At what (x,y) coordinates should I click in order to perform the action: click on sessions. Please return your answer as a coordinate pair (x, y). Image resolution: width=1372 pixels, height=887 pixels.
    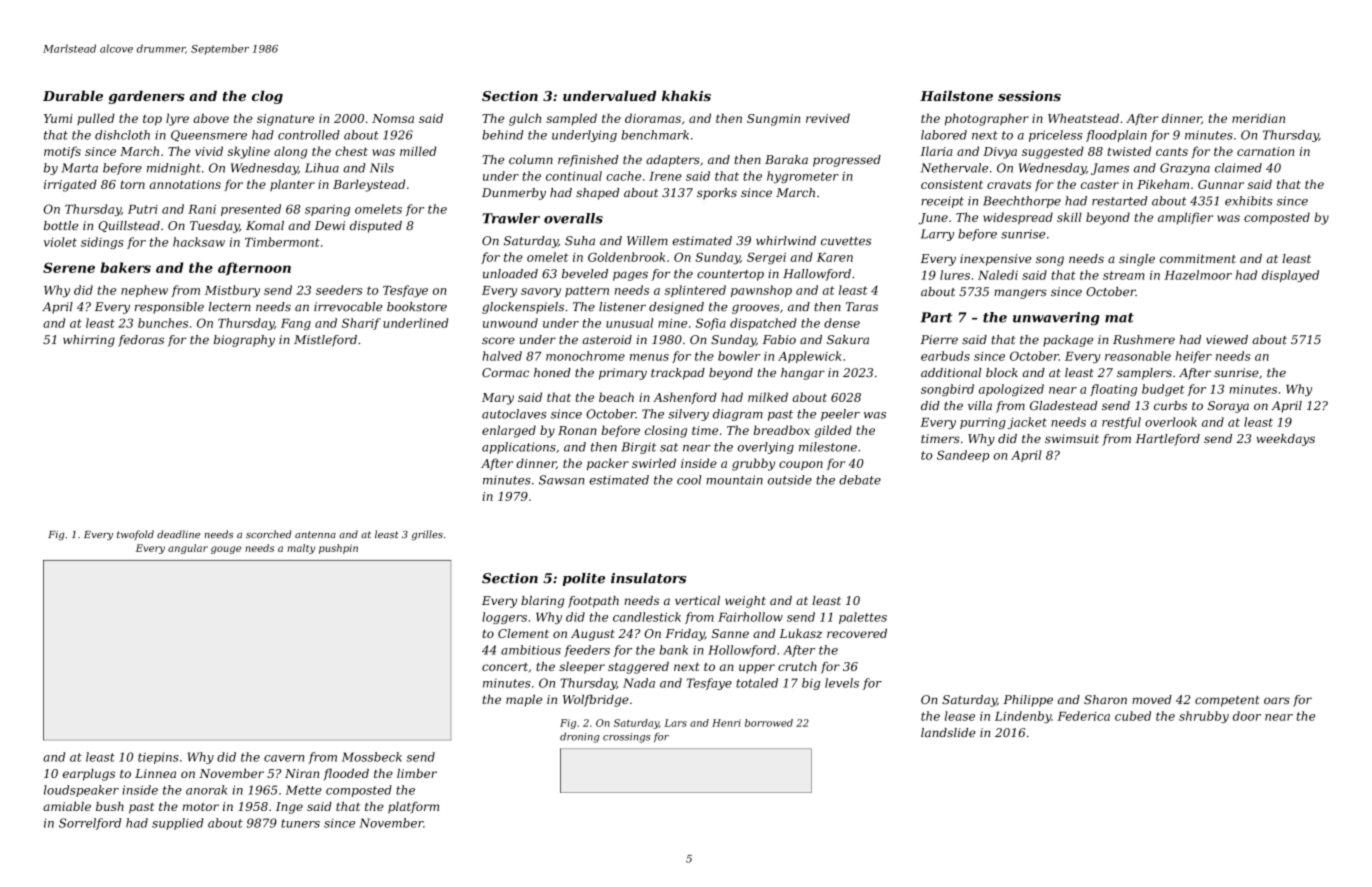
    Looking at the image, I should click on (1029, 96).
